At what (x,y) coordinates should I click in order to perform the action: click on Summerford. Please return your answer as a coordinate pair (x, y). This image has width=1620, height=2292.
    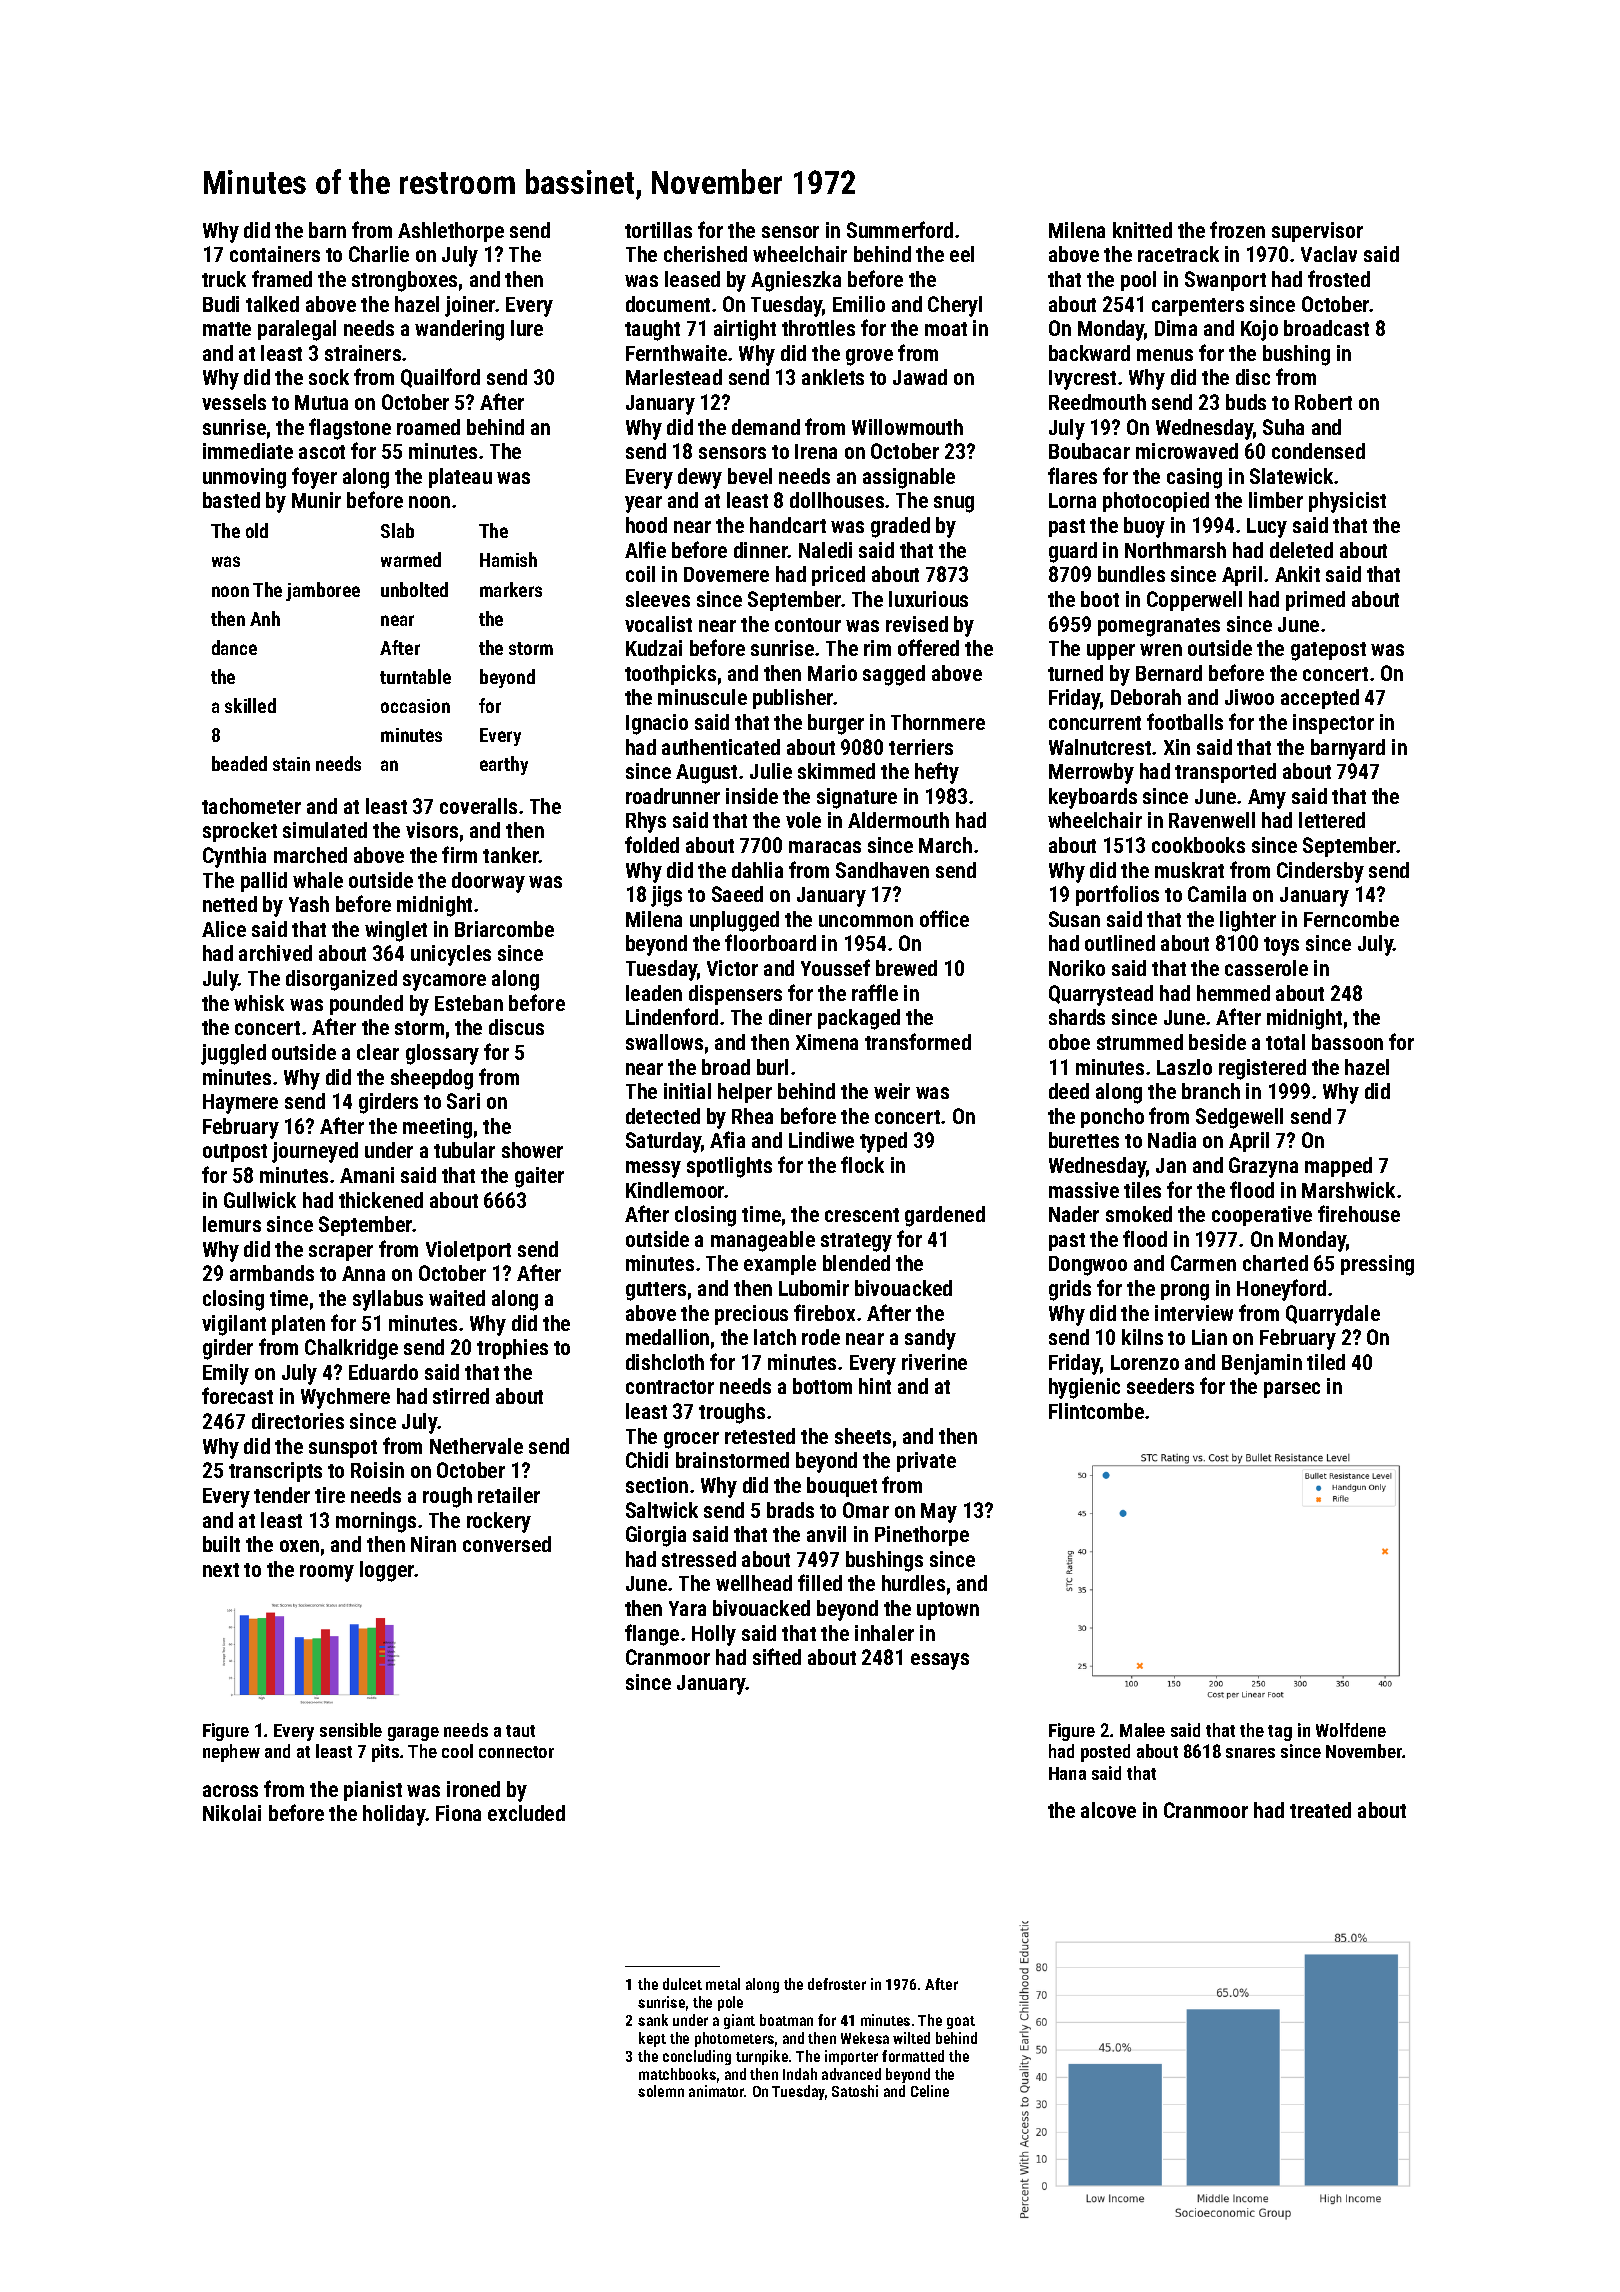
    Looking at the image, I should click on (900, 229).
